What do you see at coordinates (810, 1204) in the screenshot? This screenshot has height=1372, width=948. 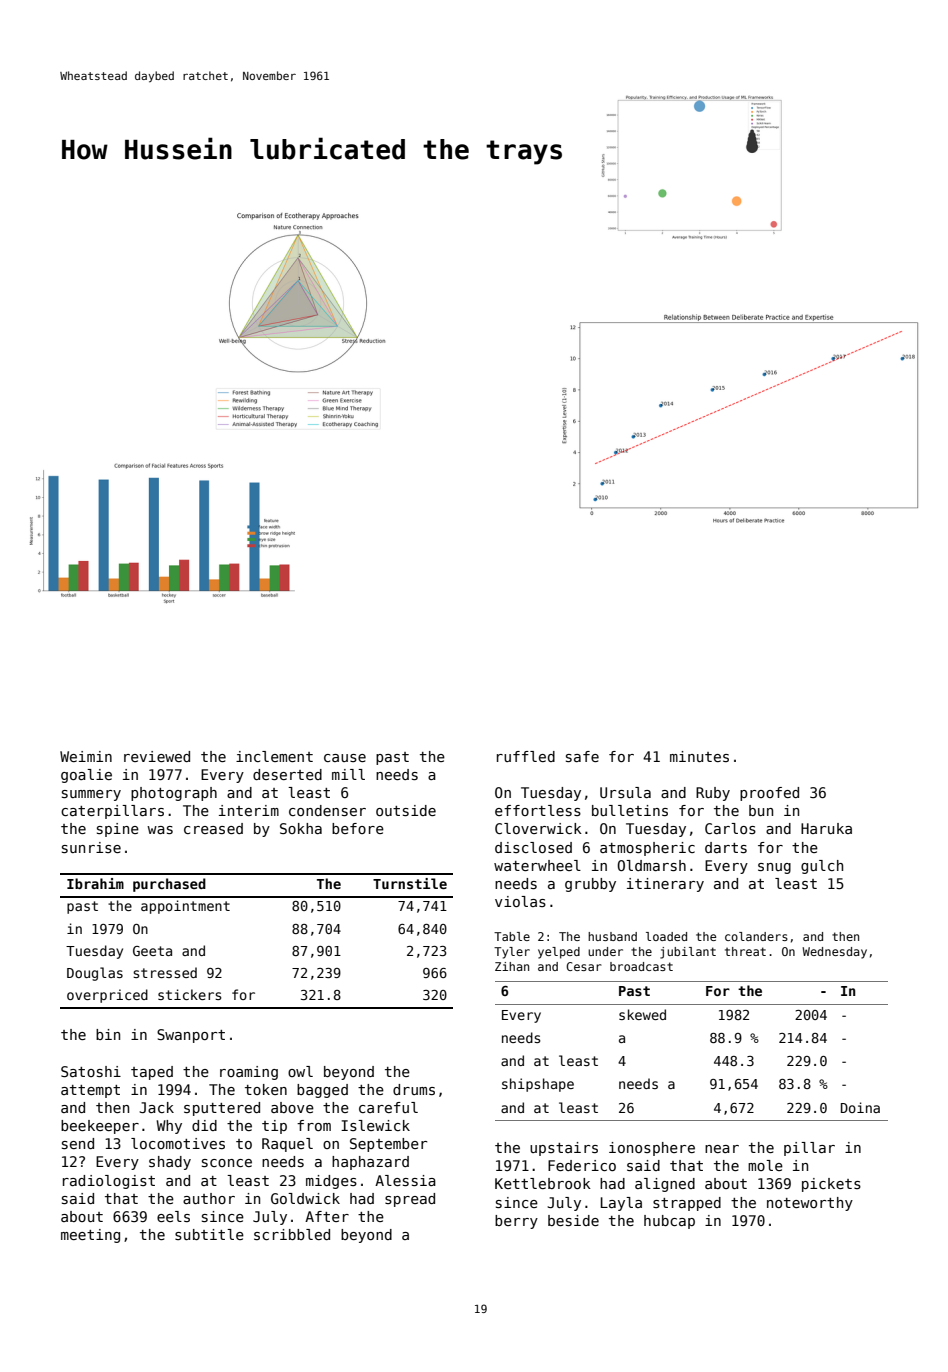 I see `noteworthy` at bounding box center [810, 1204].
